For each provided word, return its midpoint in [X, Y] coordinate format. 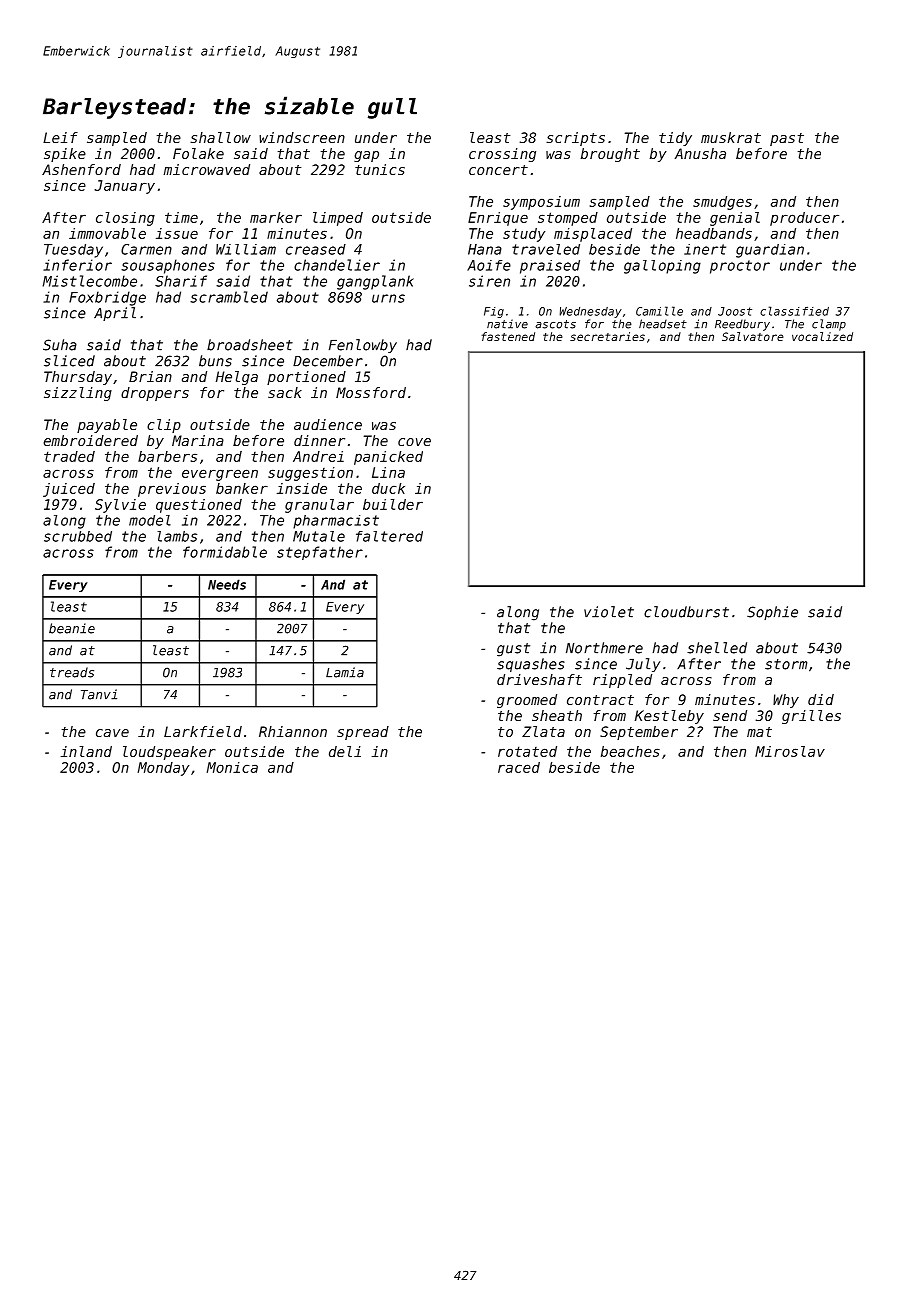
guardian [770, 251]
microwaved [207, 169]
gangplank [375, 282]
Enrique [498, 219]
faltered [389, 536]
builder [393, 504]
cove [414, 442]
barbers [167, 456]
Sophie [772, 613]
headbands [714, 233]
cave [112, 733]
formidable [225, 552]
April [115, 314]
